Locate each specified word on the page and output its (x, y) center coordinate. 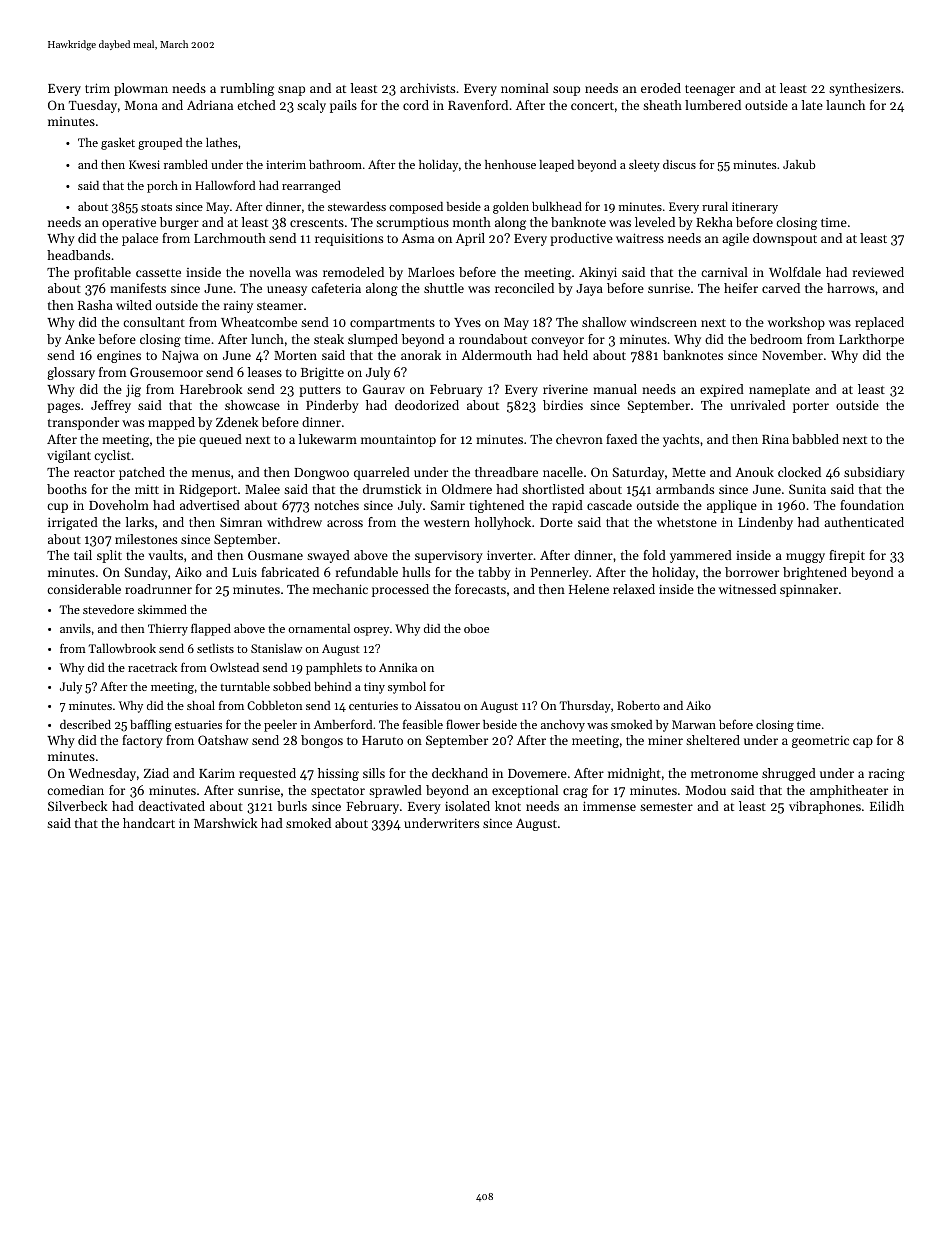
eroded (661, 88)
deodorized (427, 405)
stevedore (108, 609)
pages (63, 408)
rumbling (247, 89)
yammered (701, 556)
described (85, 724)
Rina (775, 439)
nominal (525, 88)
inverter (510, 555)
